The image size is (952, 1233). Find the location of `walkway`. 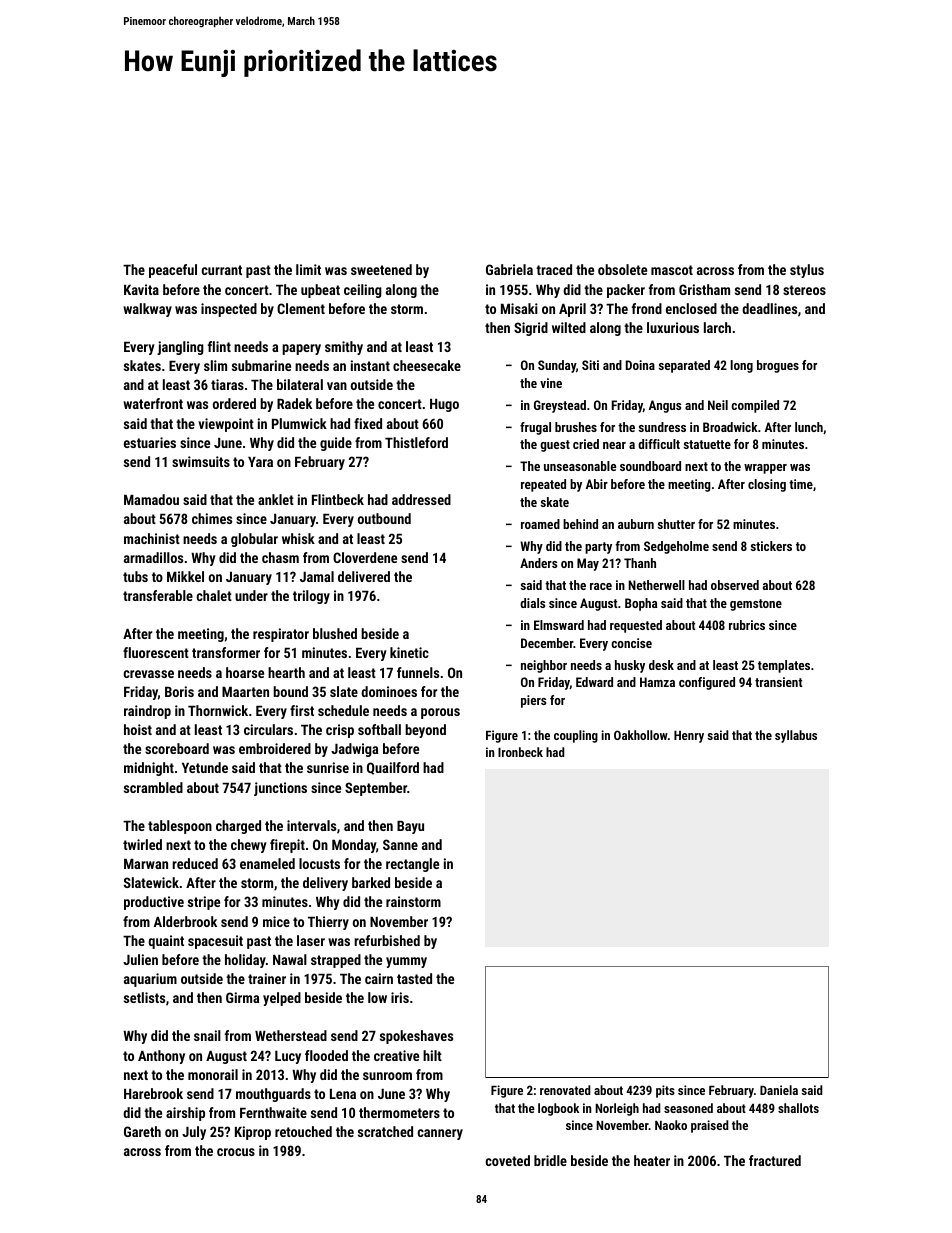

walkway is located at coordinates (147, 310).
